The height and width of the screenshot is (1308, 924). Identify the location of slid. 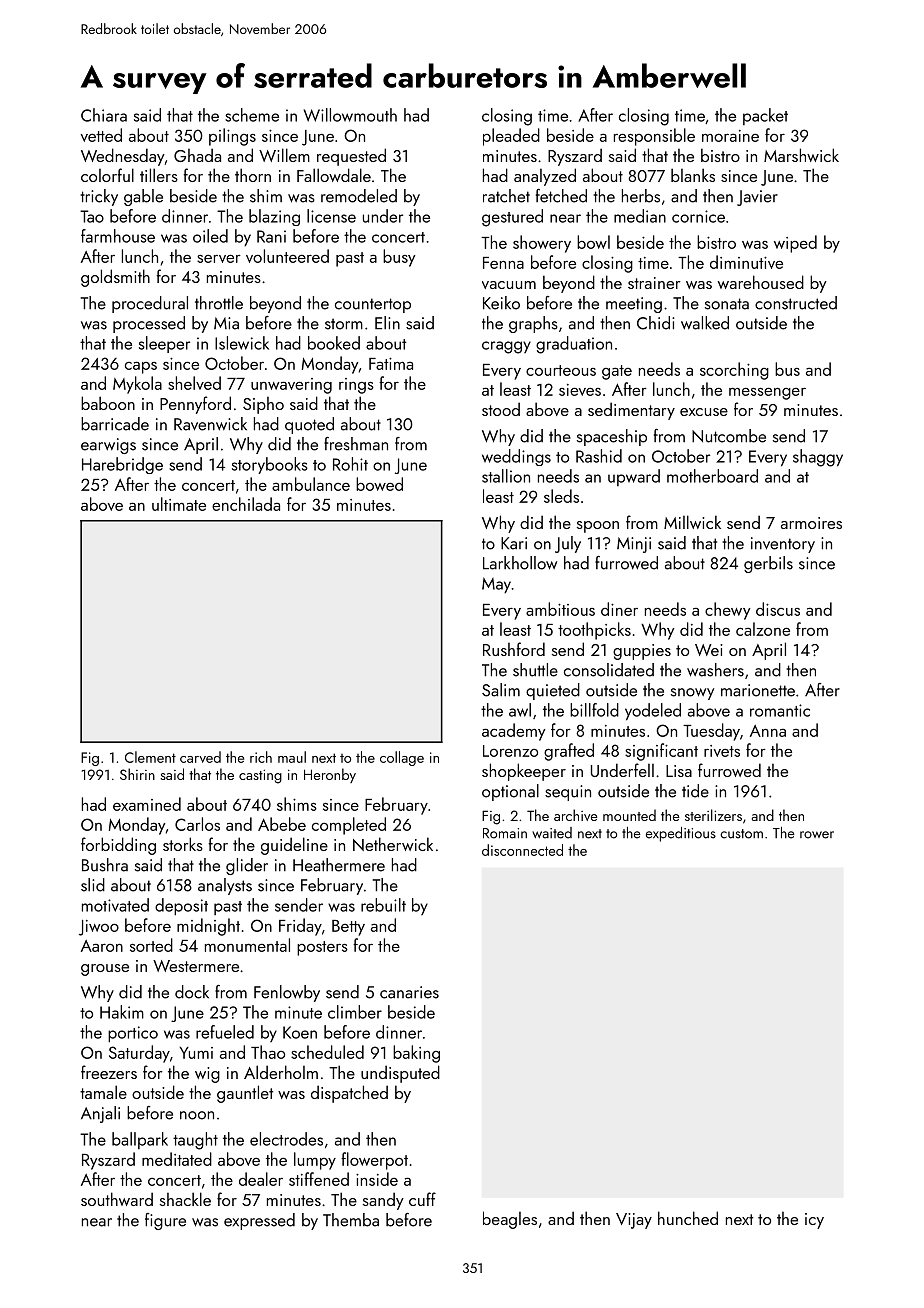
(93, 885).
